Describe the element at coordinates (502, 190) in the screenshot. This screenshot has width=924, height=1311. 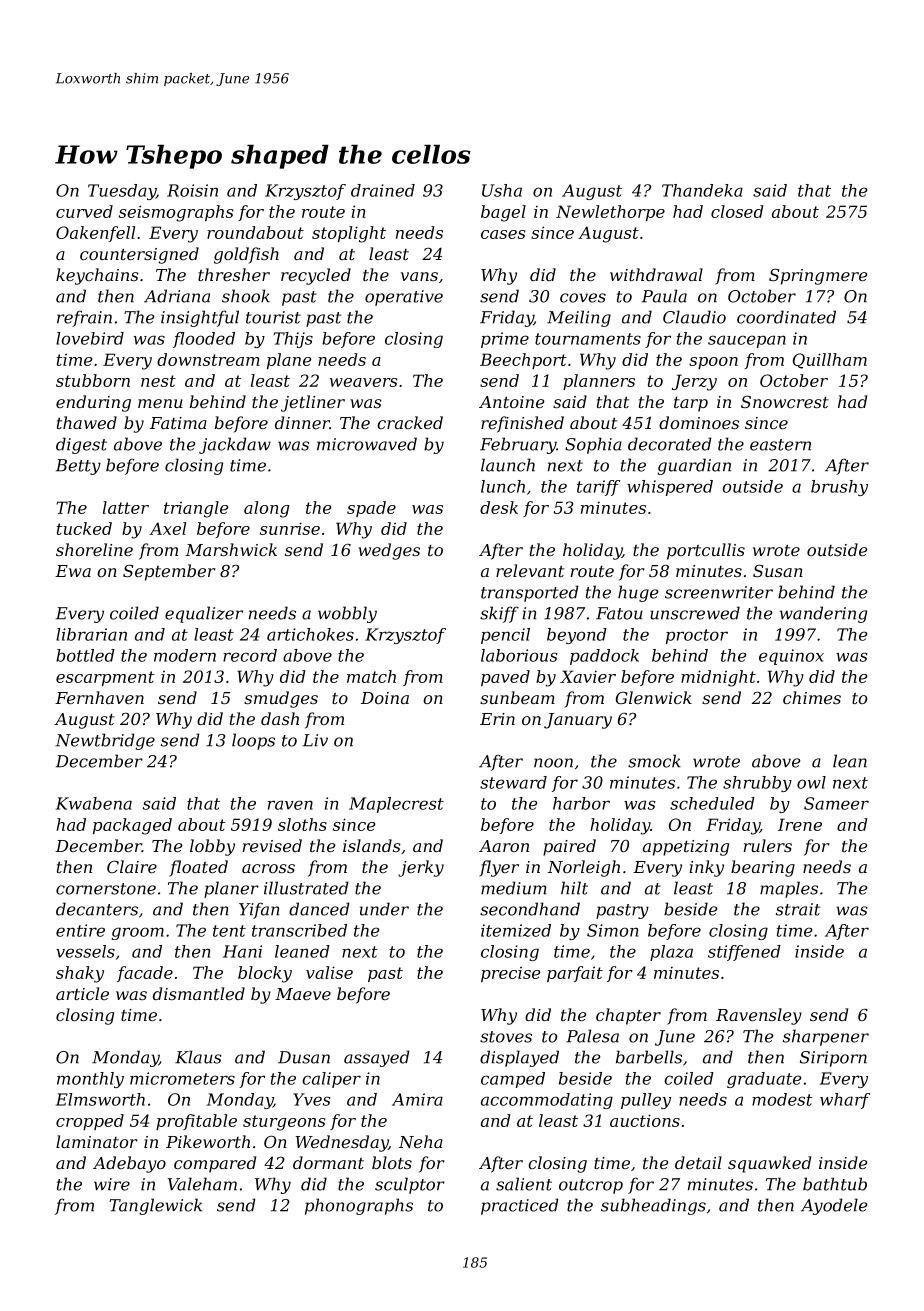
I see `Usha` at that location.
